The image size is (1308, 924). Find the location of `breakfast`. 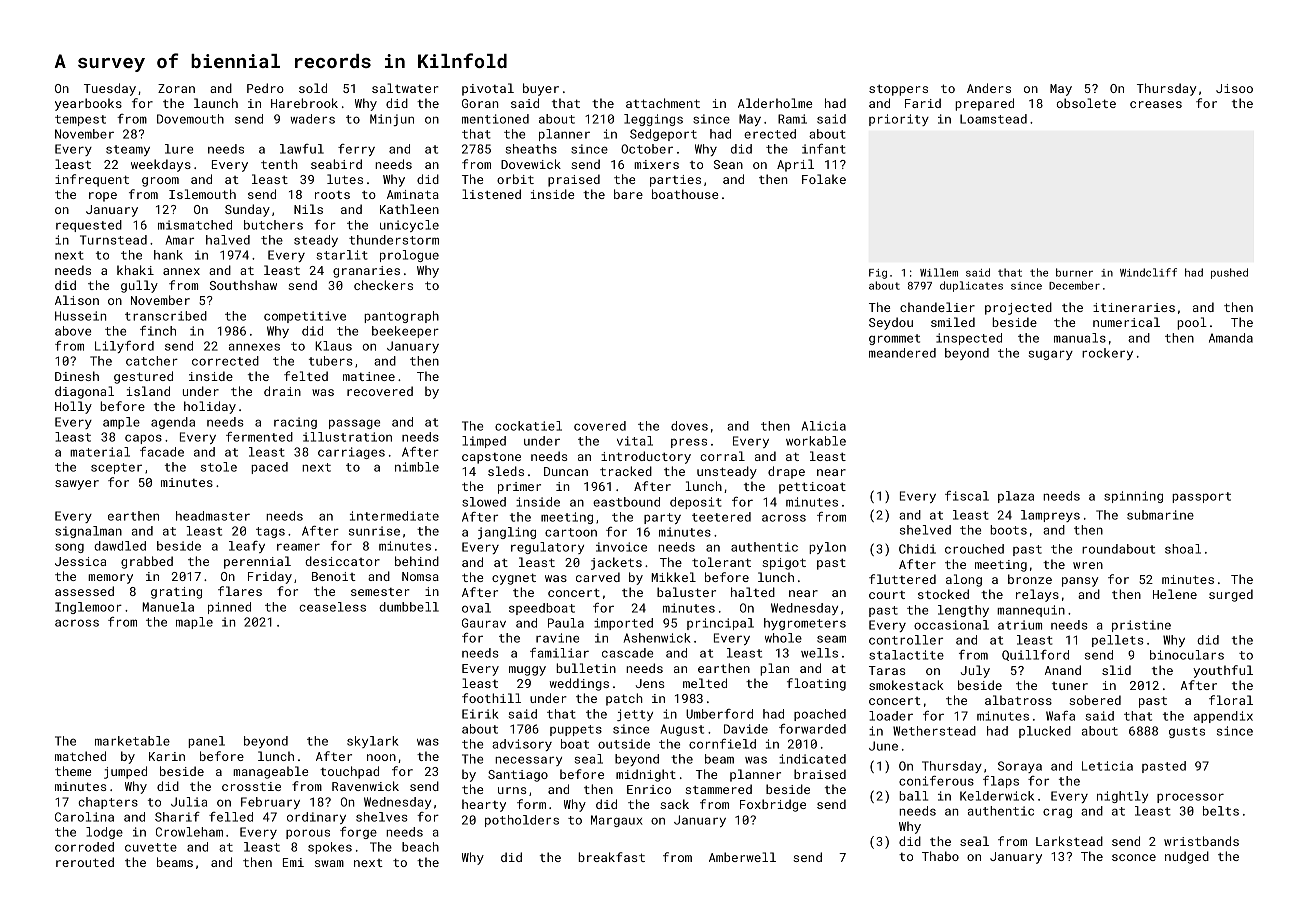

breakfast is located at coordinates (611, 857).
